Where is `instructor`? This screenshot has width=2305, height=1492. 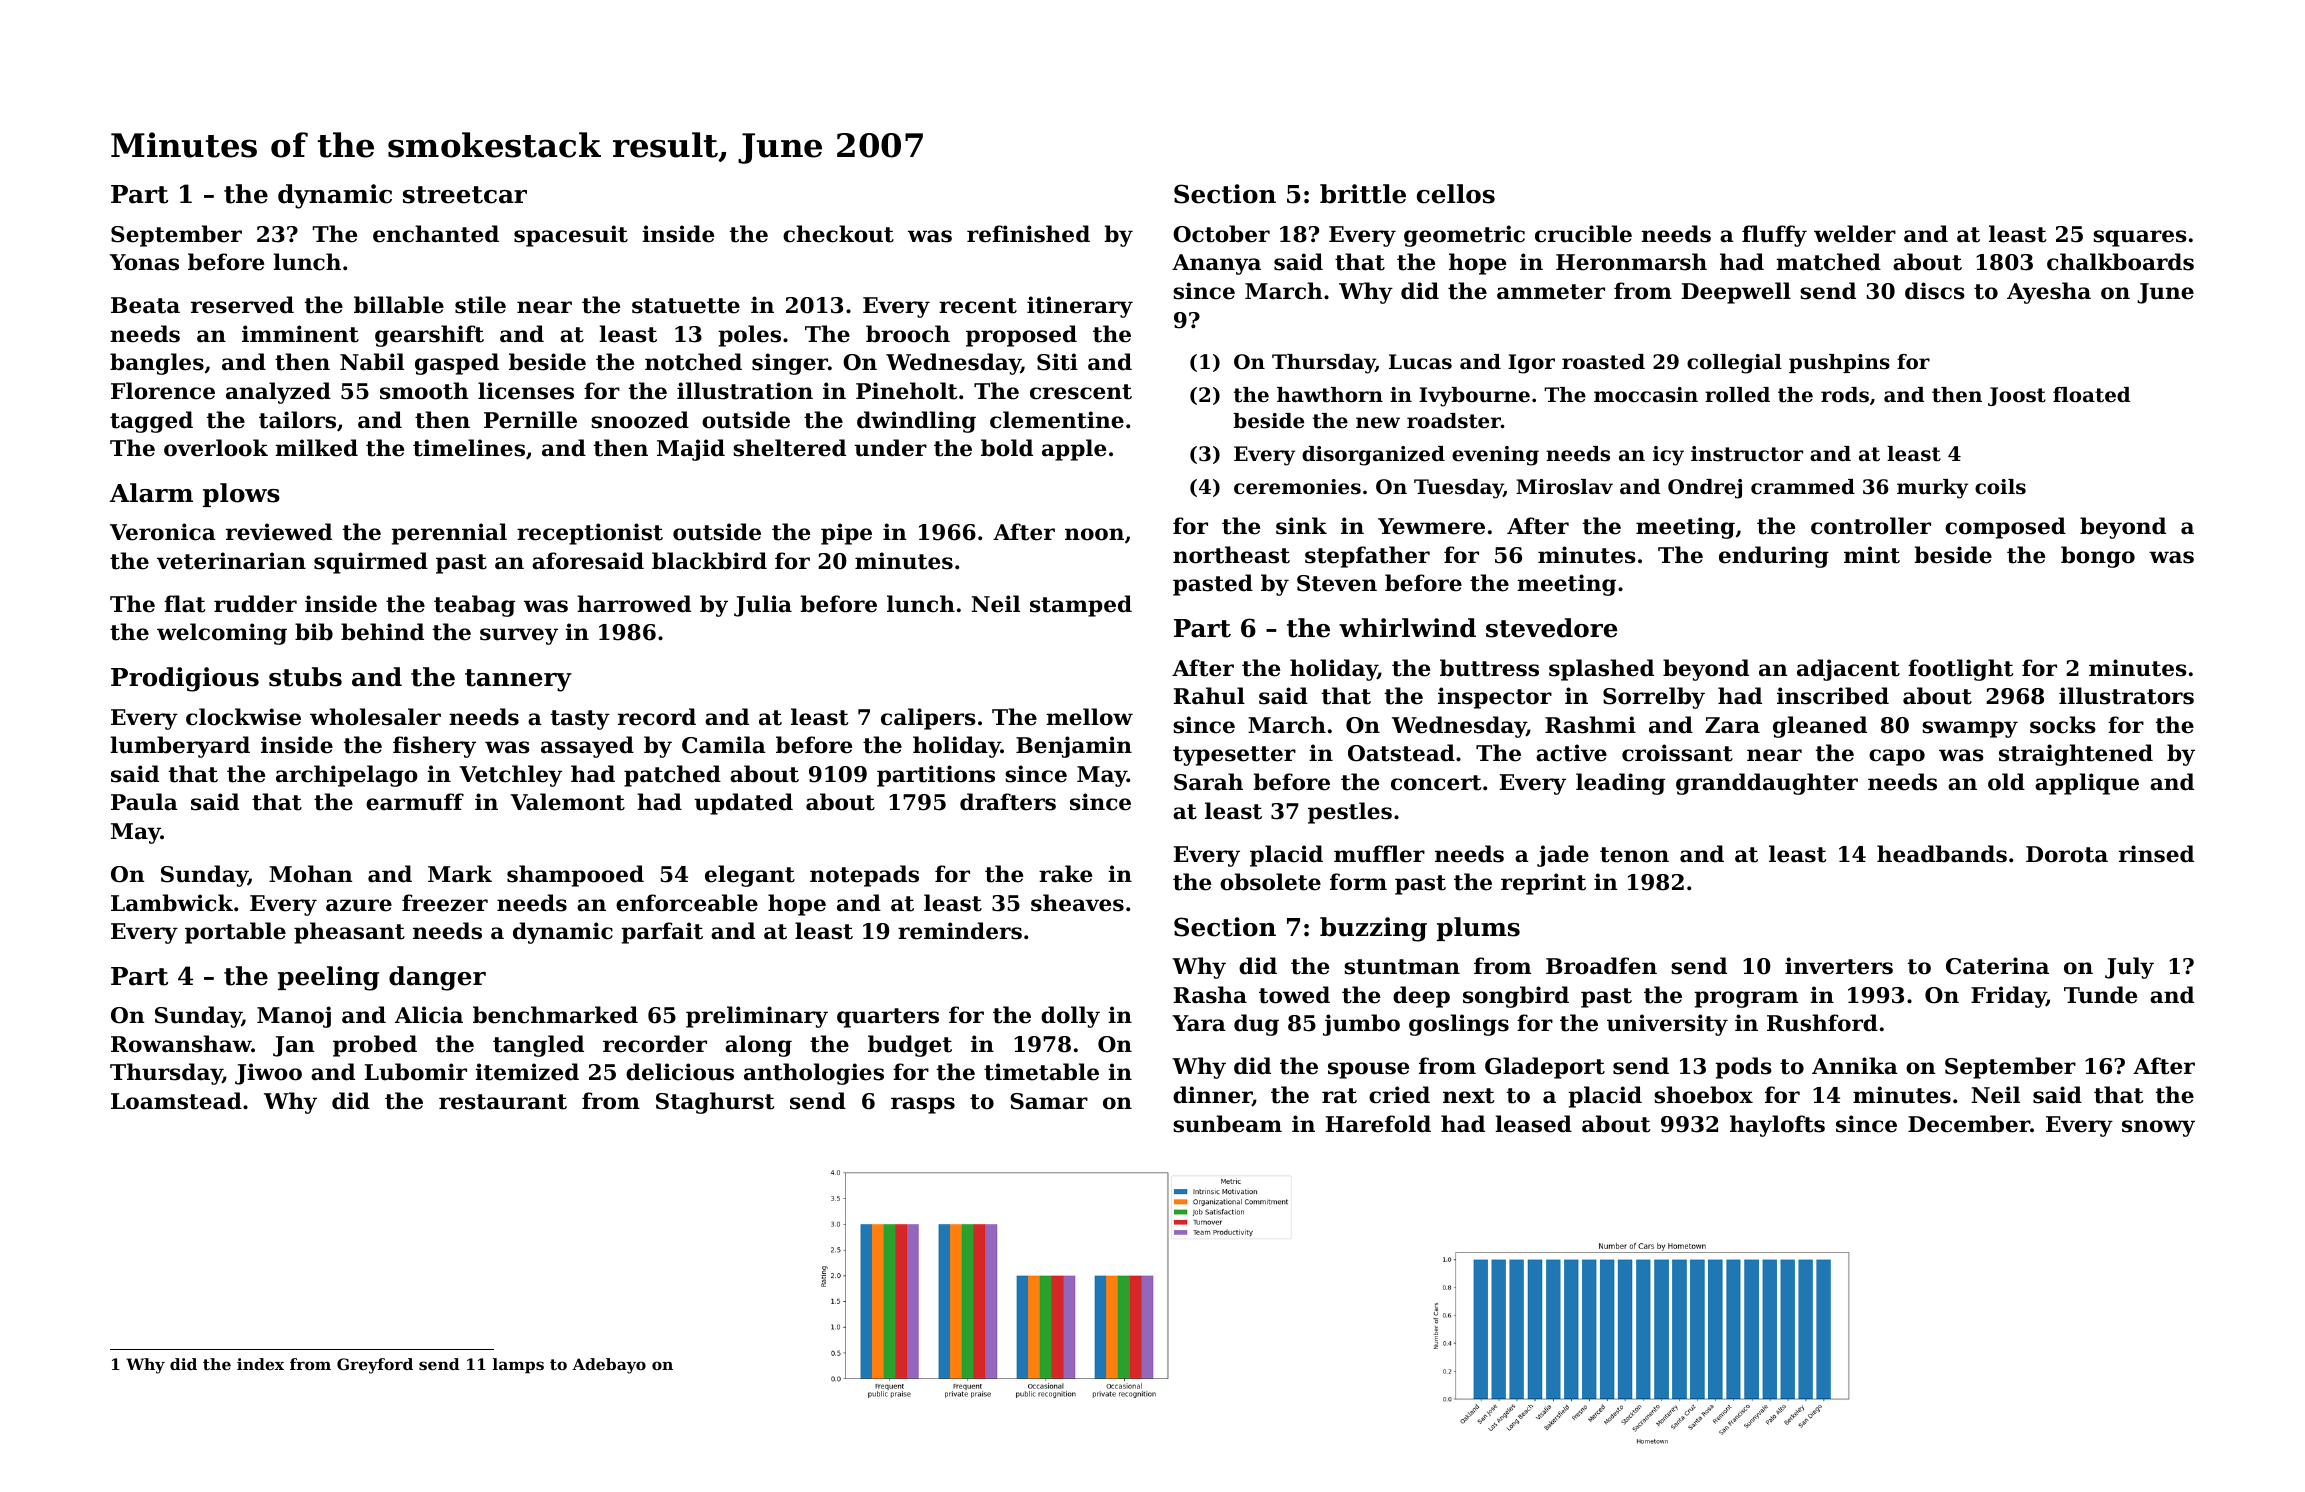 instructor is located at coordinates (1747, 454).
